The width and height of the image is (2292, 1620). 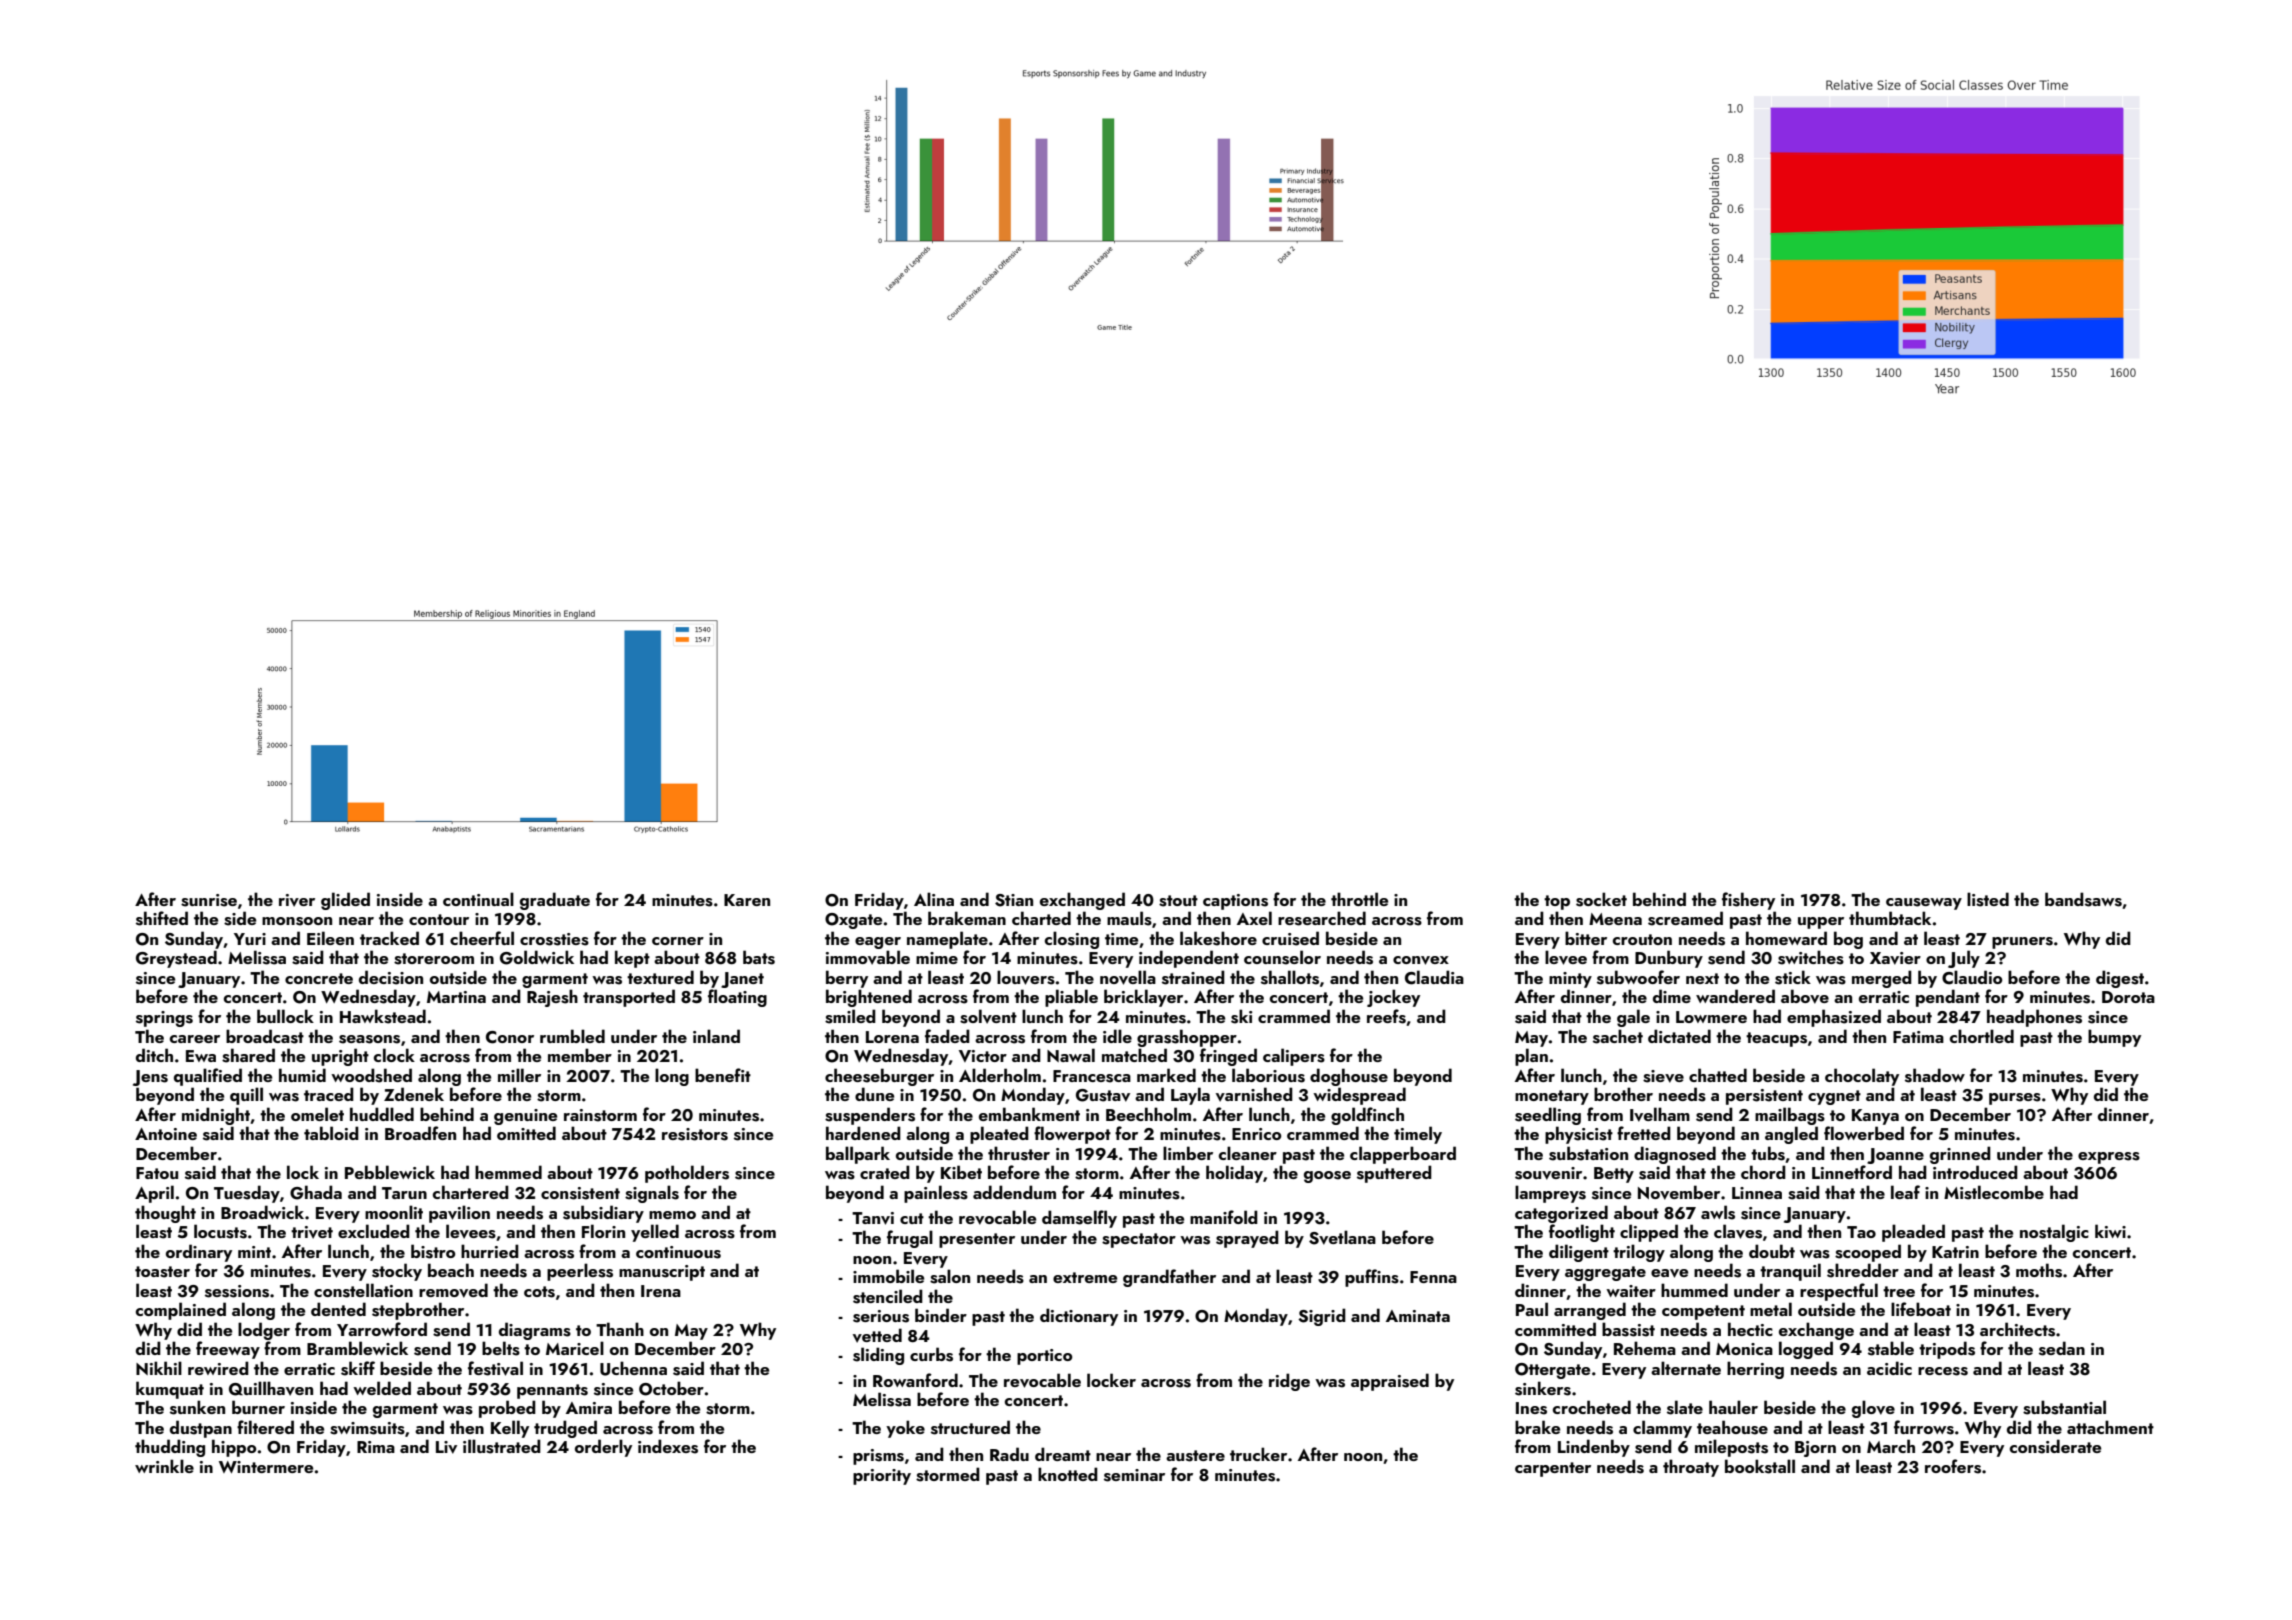 What do you see at coordinates (170, 1448) in the image?
I see `thudding` at bounding box center [170, 1448].
